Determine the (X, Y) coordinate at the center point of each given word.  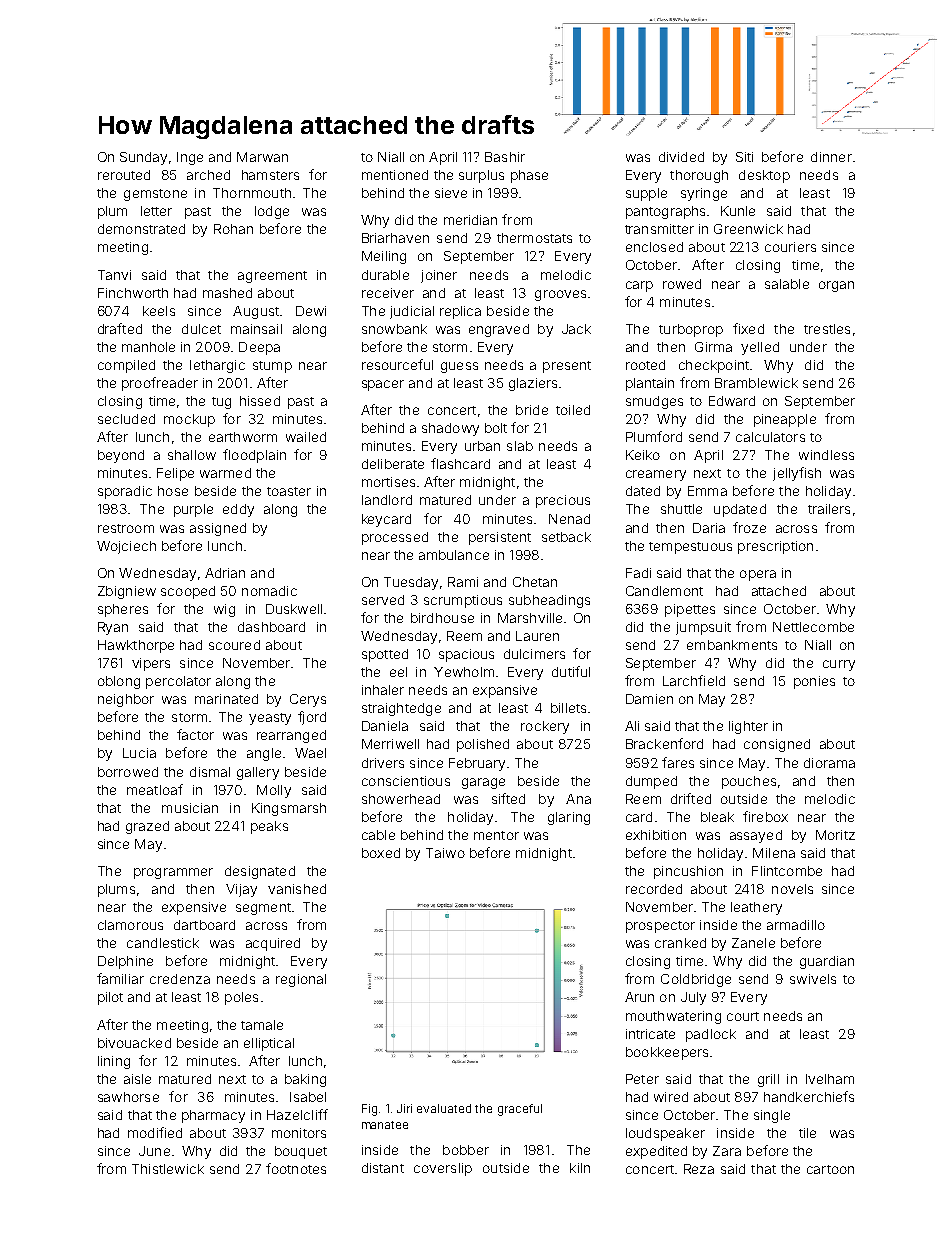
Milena (774, 853)
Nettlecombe (813, 627)
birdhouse (442, 618)
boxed (381, 853)
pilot (110, 998)
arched (208, 175)
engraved (499, 330)
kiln (580, 1168)
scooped (188, 592)
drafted (120, 328)
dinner (831, 157)
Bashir (505, 157)
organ (836, 286)
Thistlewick (168, 1169)
